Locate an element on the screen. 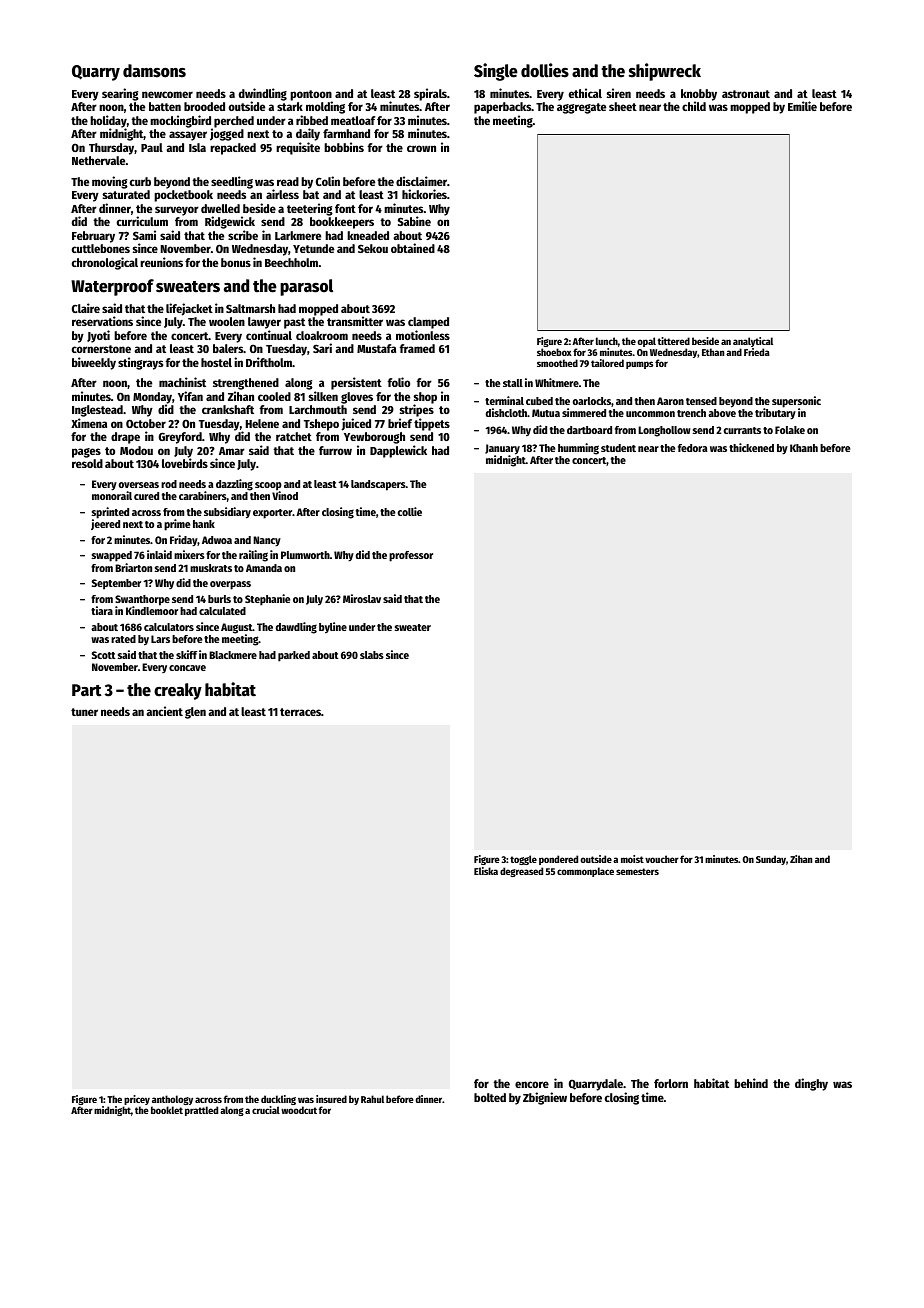 The height and width of the screenshot is (1308, 924). professor is located at coordinates (411, 556).
